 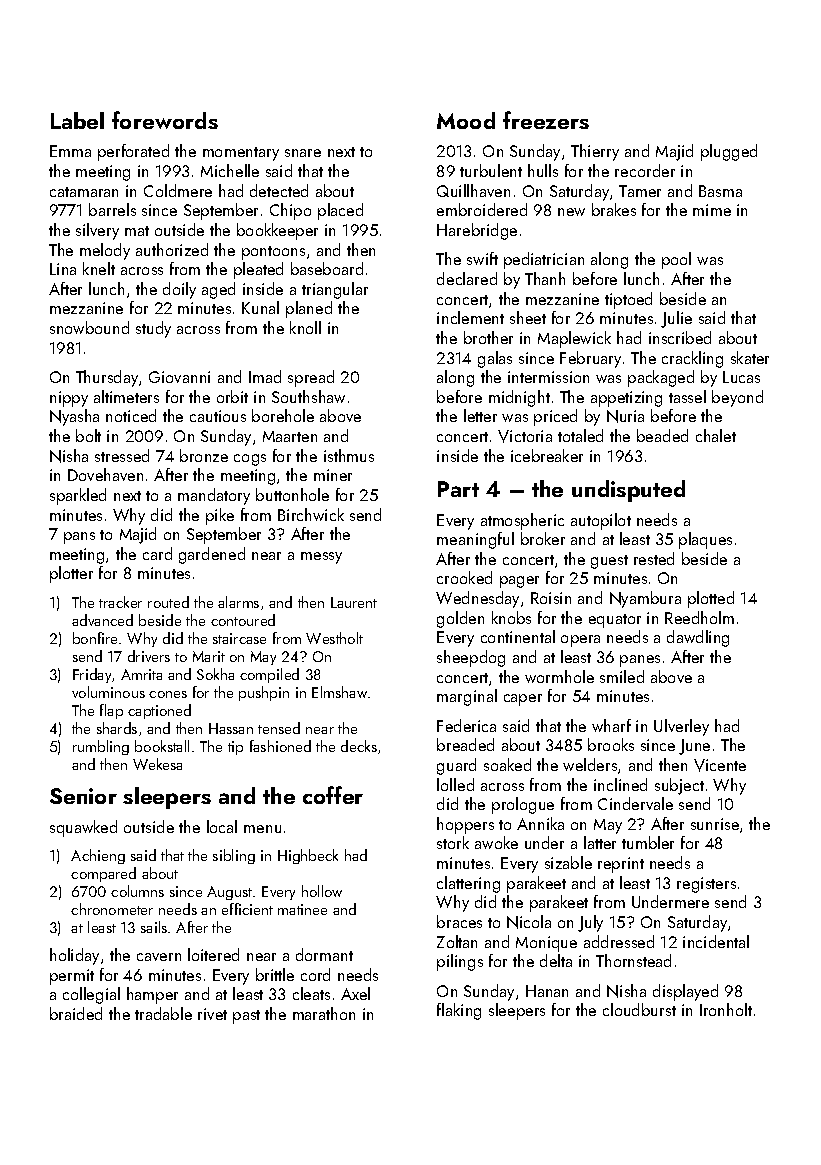 What do you see at coordinates (711, 599) in the screenshot?
I see `plotted` at bounding box center [711, 599].
